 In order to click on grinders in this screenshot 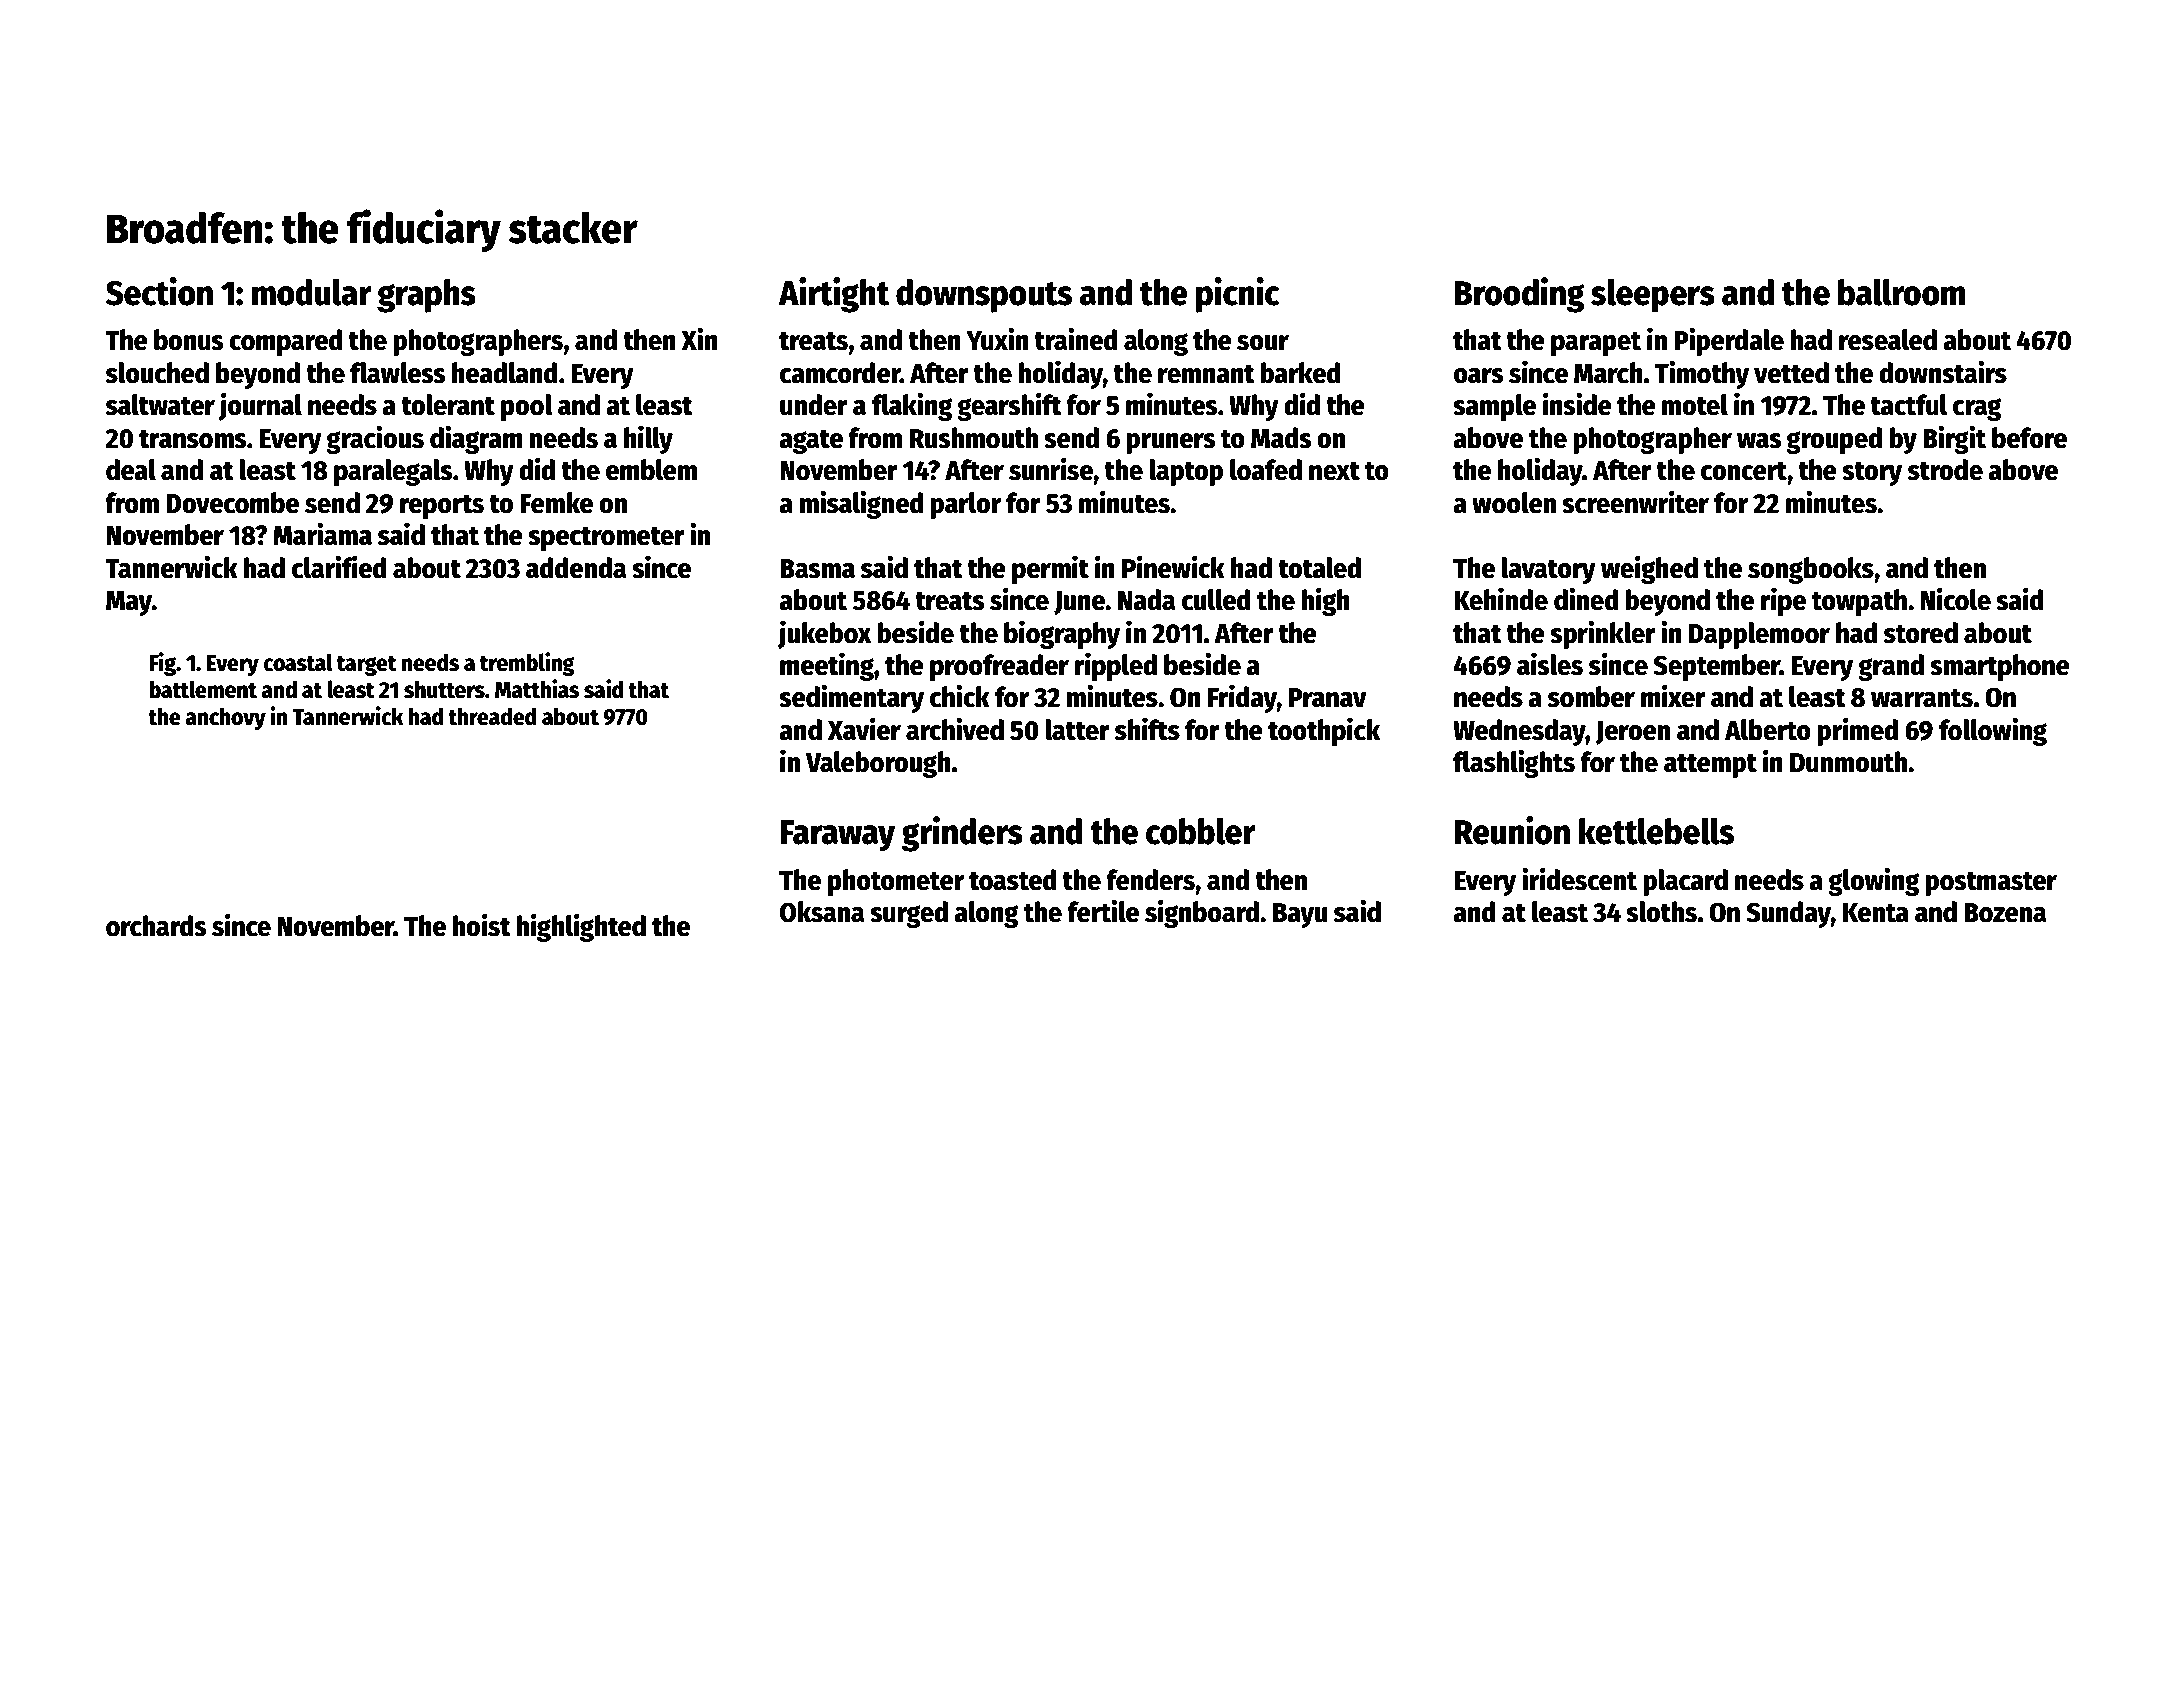, I will do `click(962, 834)`.
